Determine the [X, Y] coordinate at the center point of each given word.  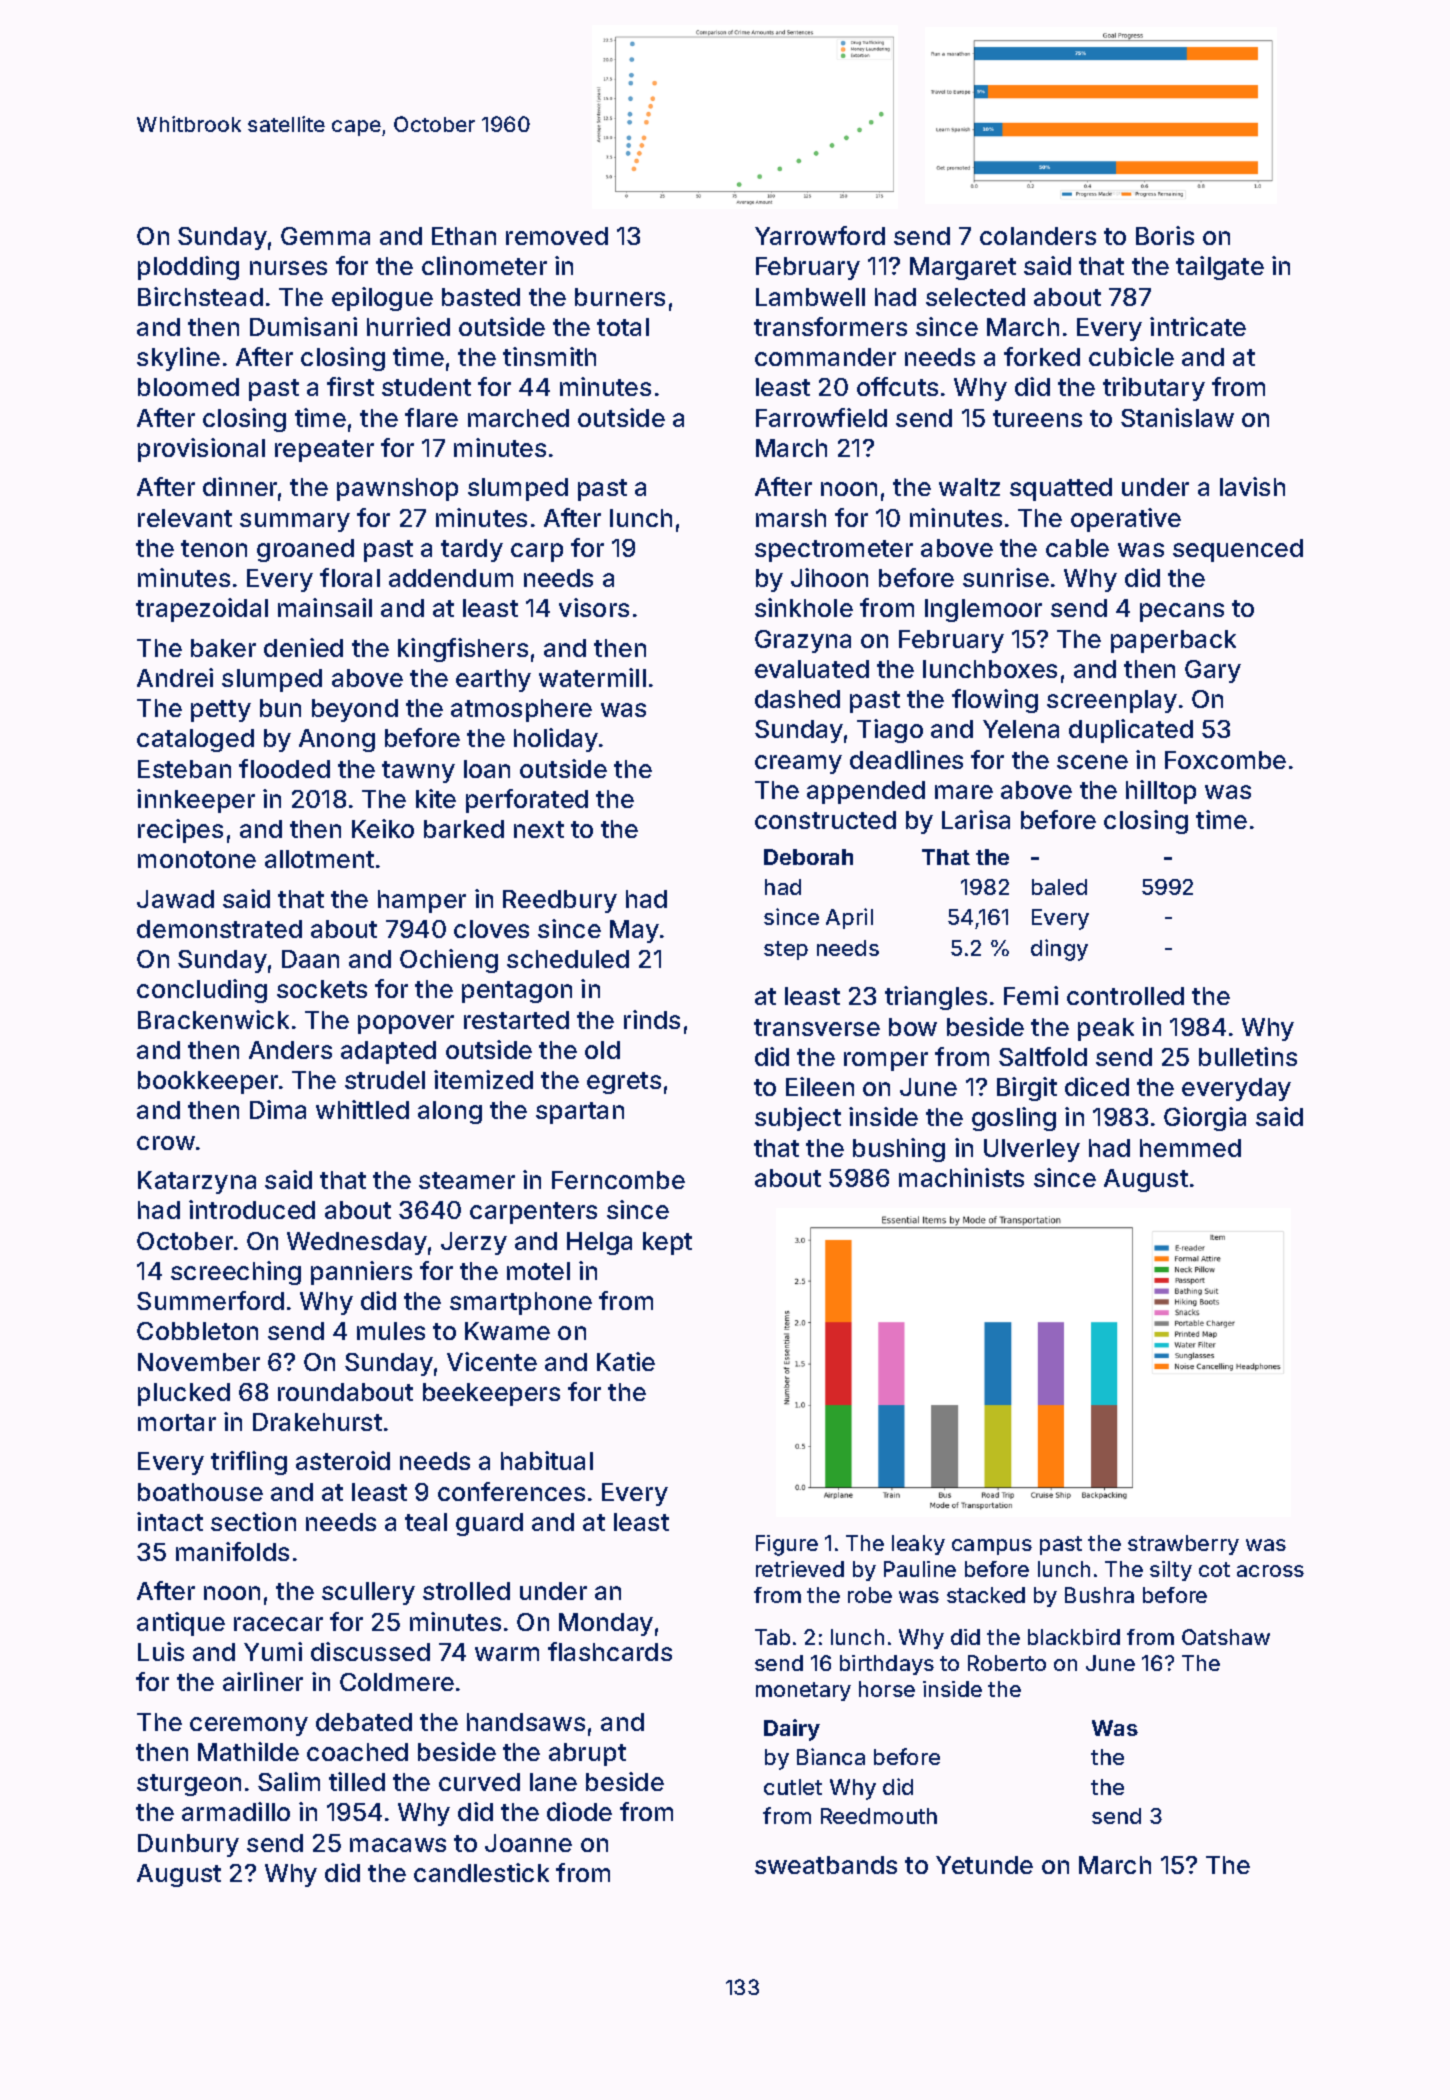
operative [1126, 520]
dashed [797, 699]
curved [479, 1782]
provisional [201, 450]
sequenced [1238, 550]
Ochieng [449, 961]
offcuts [897, 386]
